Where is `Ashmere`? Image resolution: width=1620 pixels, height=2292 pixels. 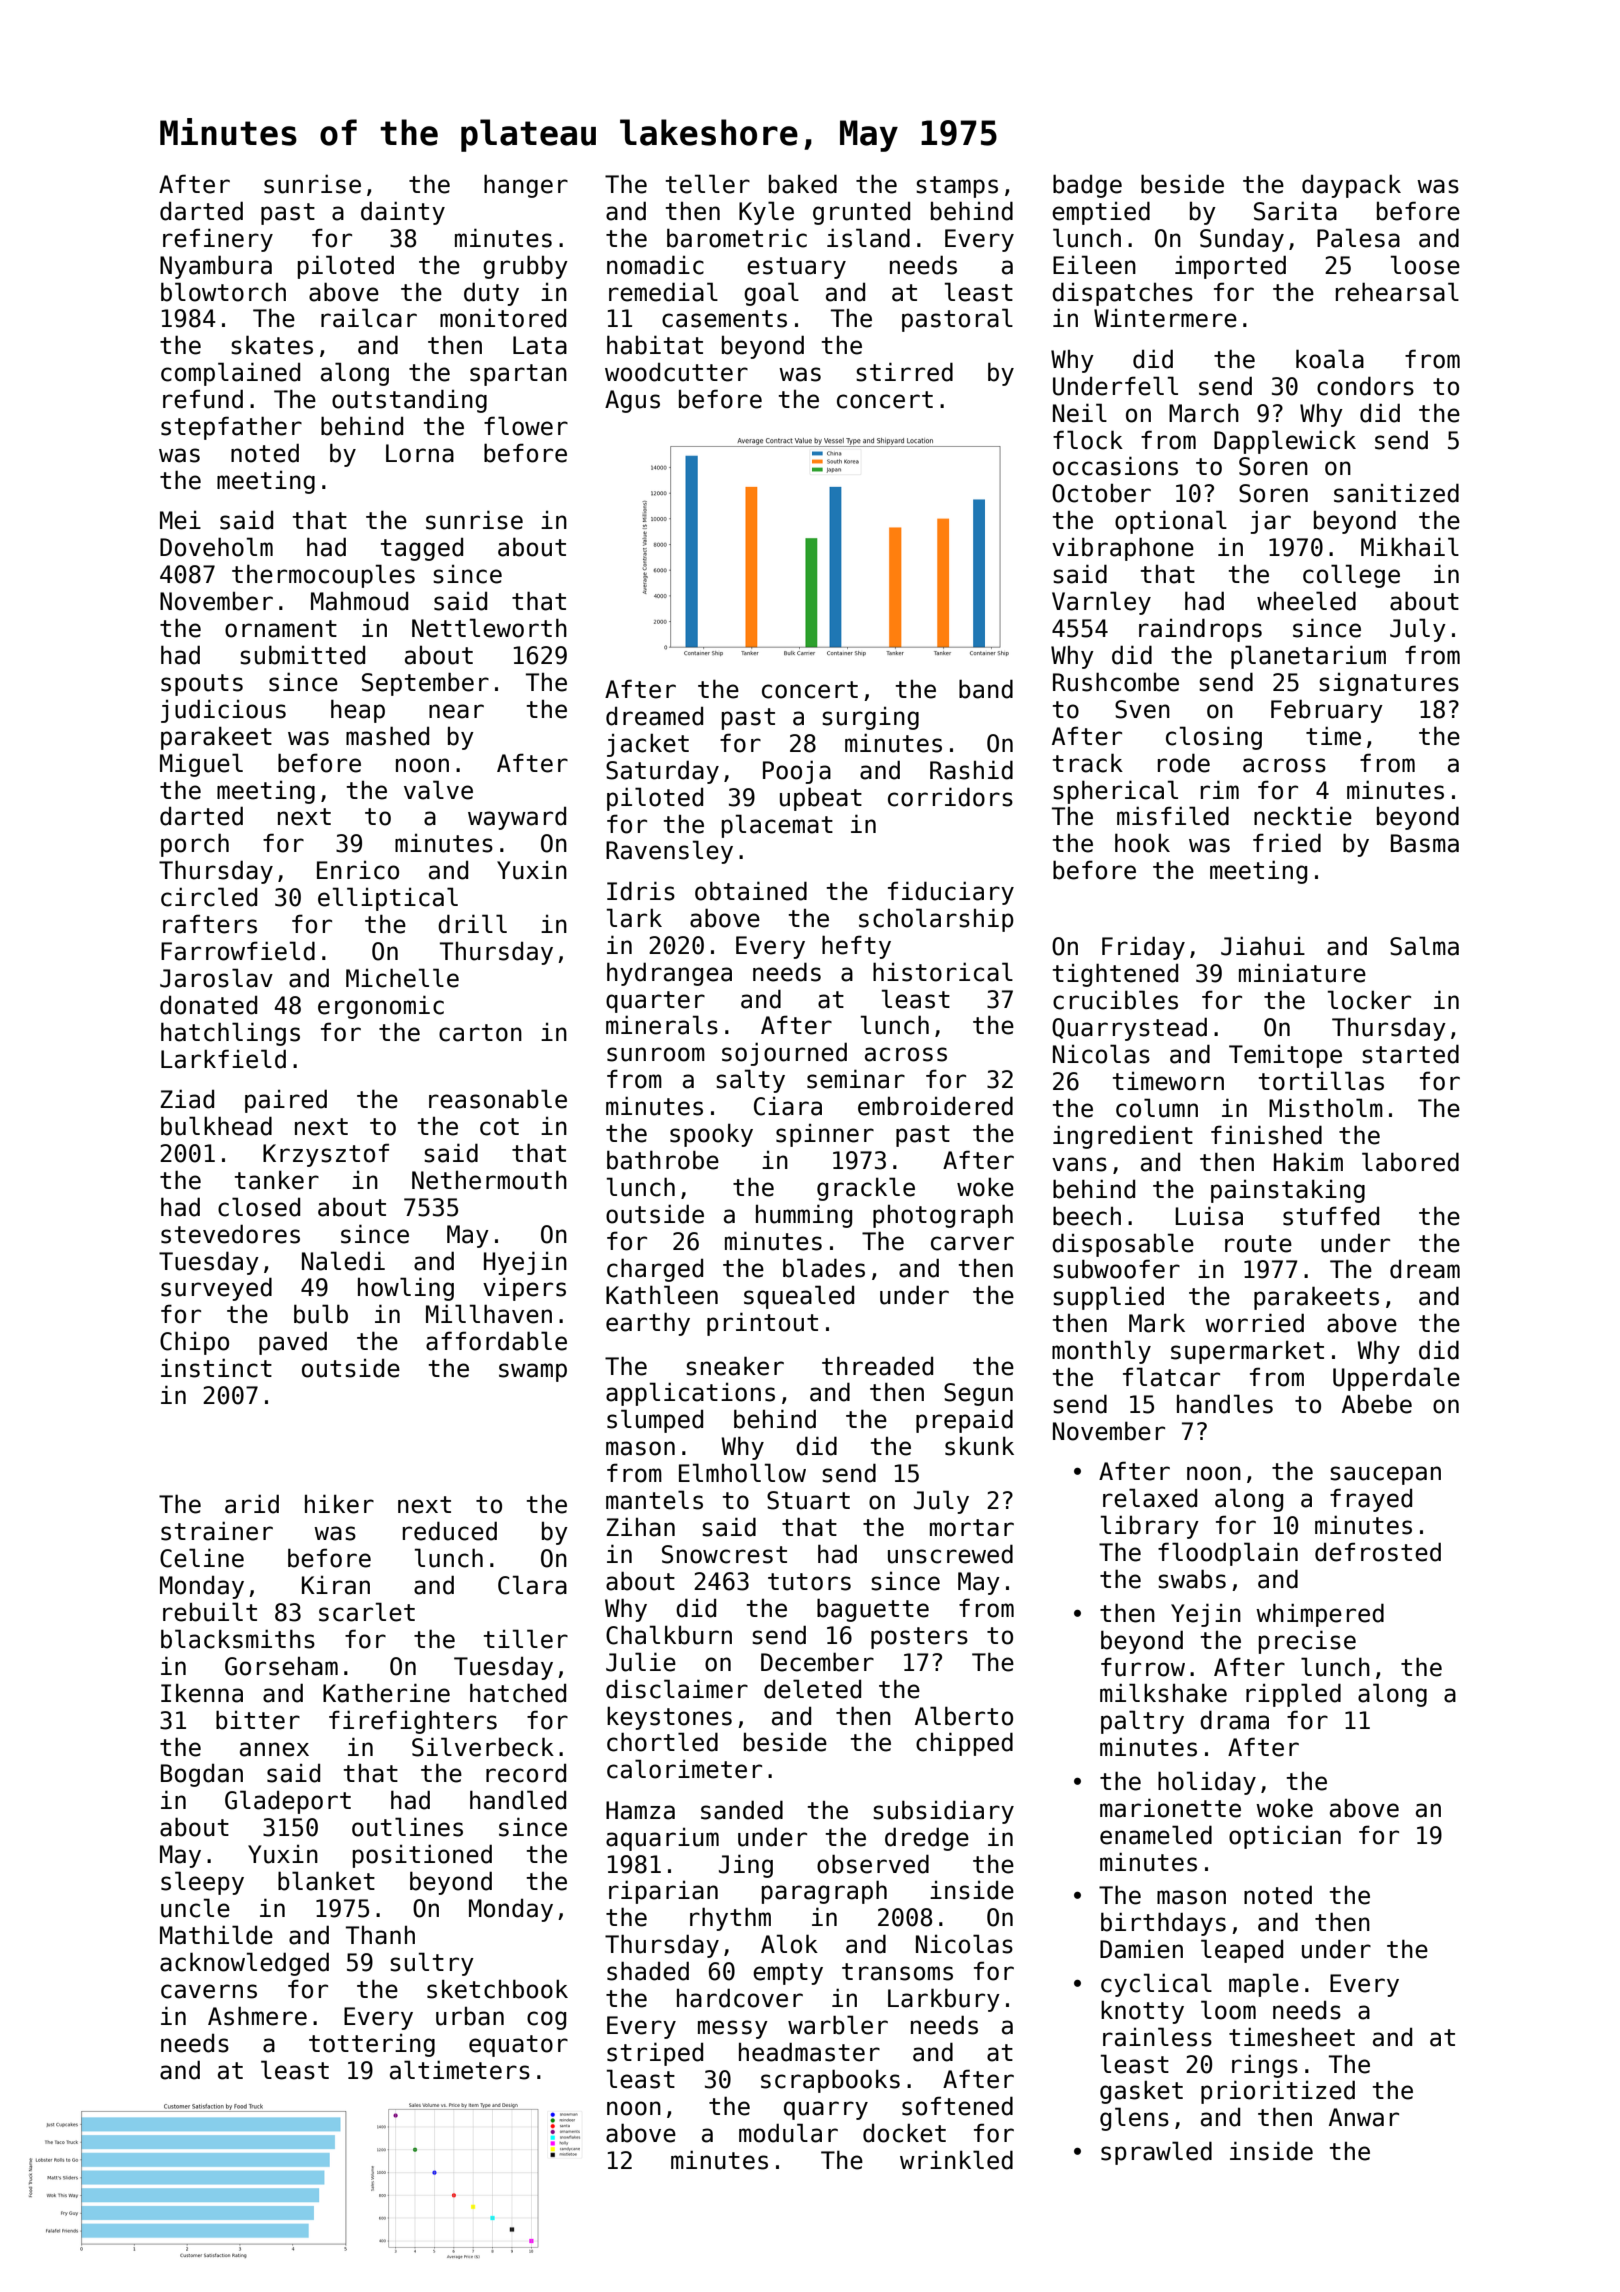
Ashmere is located at coordinates (257, 2016).
